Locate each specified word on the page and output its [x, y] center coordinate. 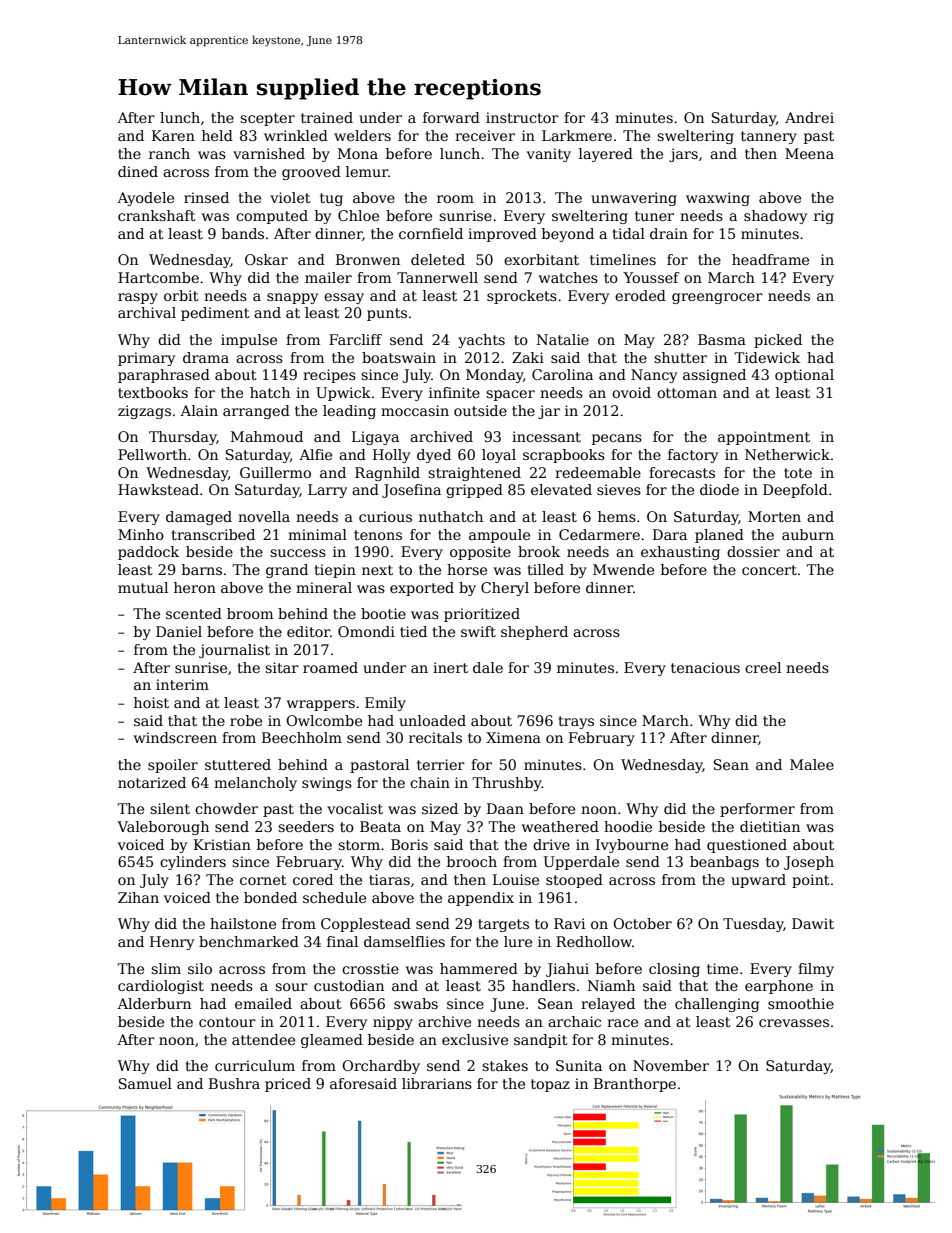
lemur [367, 171]
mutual [143, 587]
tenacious [705, 667]
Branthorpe [635, 1085]
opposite [480, 553]
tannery [769, 137]
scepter [267, 119]
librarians [437, 1083]
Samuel [145, 1083]
